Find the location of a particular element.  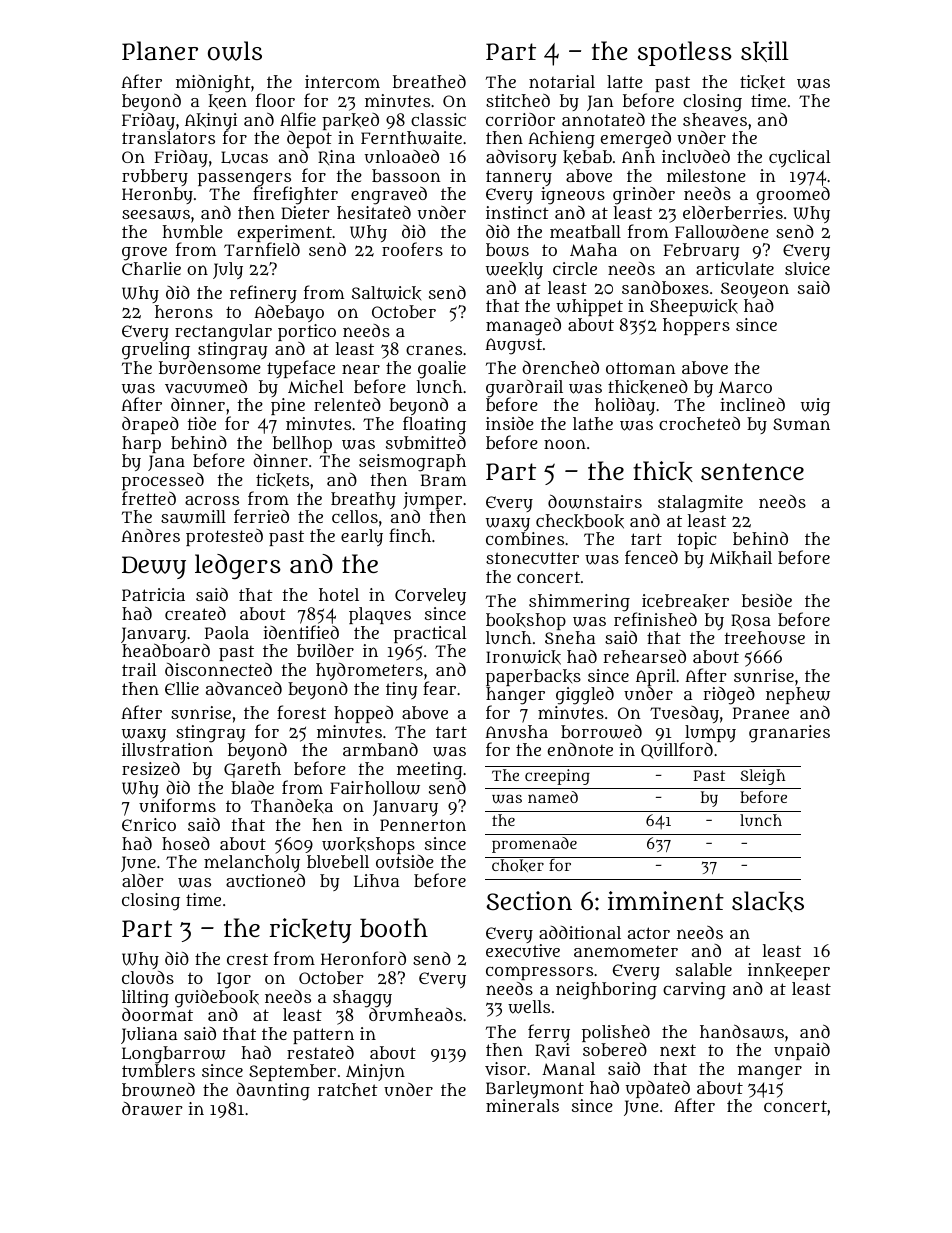

innkeeper is located at coordinates (789, 971).
